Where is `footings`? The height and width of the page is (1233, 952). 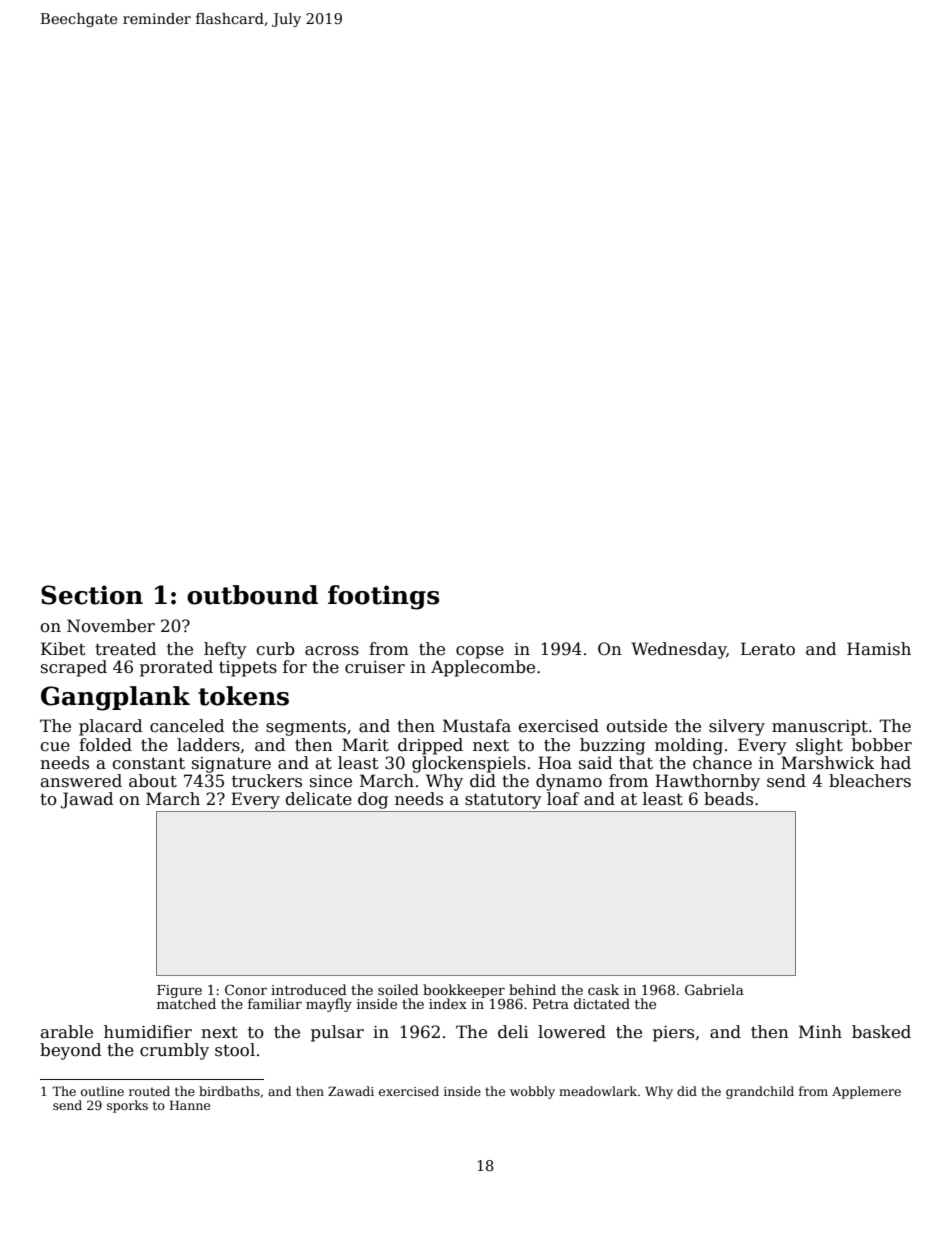
footings is located at coordinates (383, 597).
